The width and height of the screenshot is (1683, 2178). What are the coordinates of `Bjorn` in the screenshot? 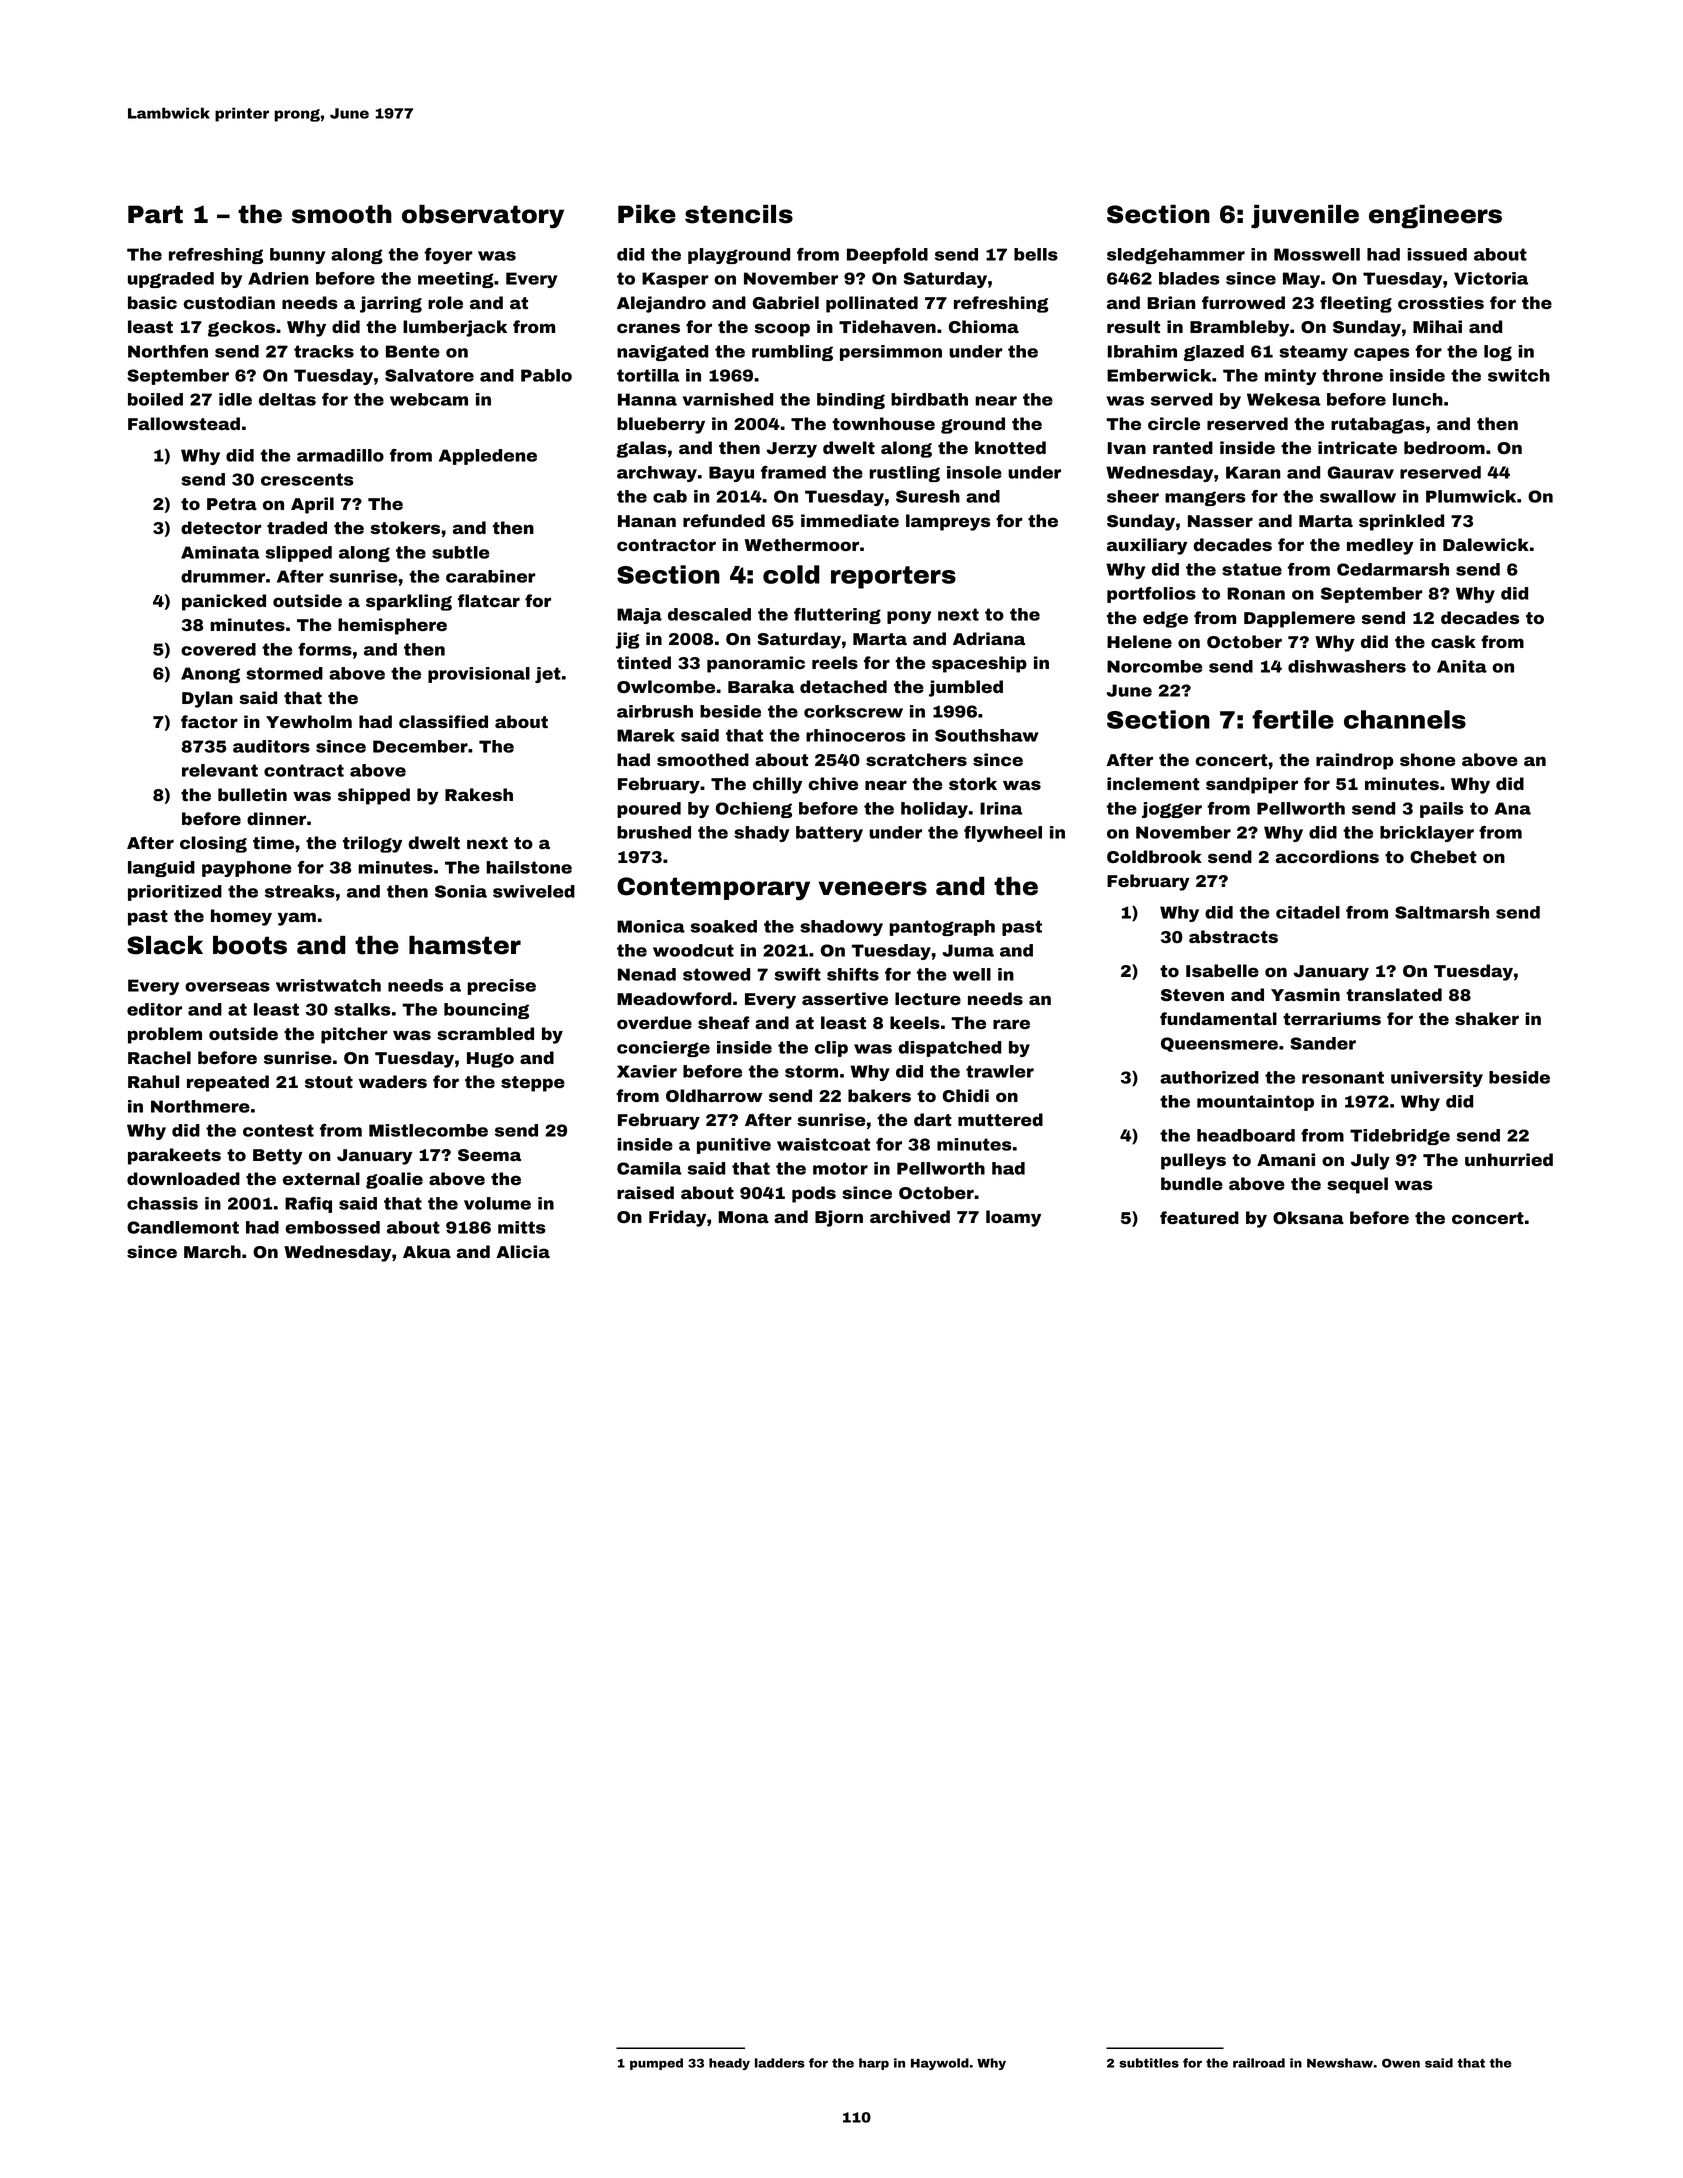 It's located at (839, 1218).
